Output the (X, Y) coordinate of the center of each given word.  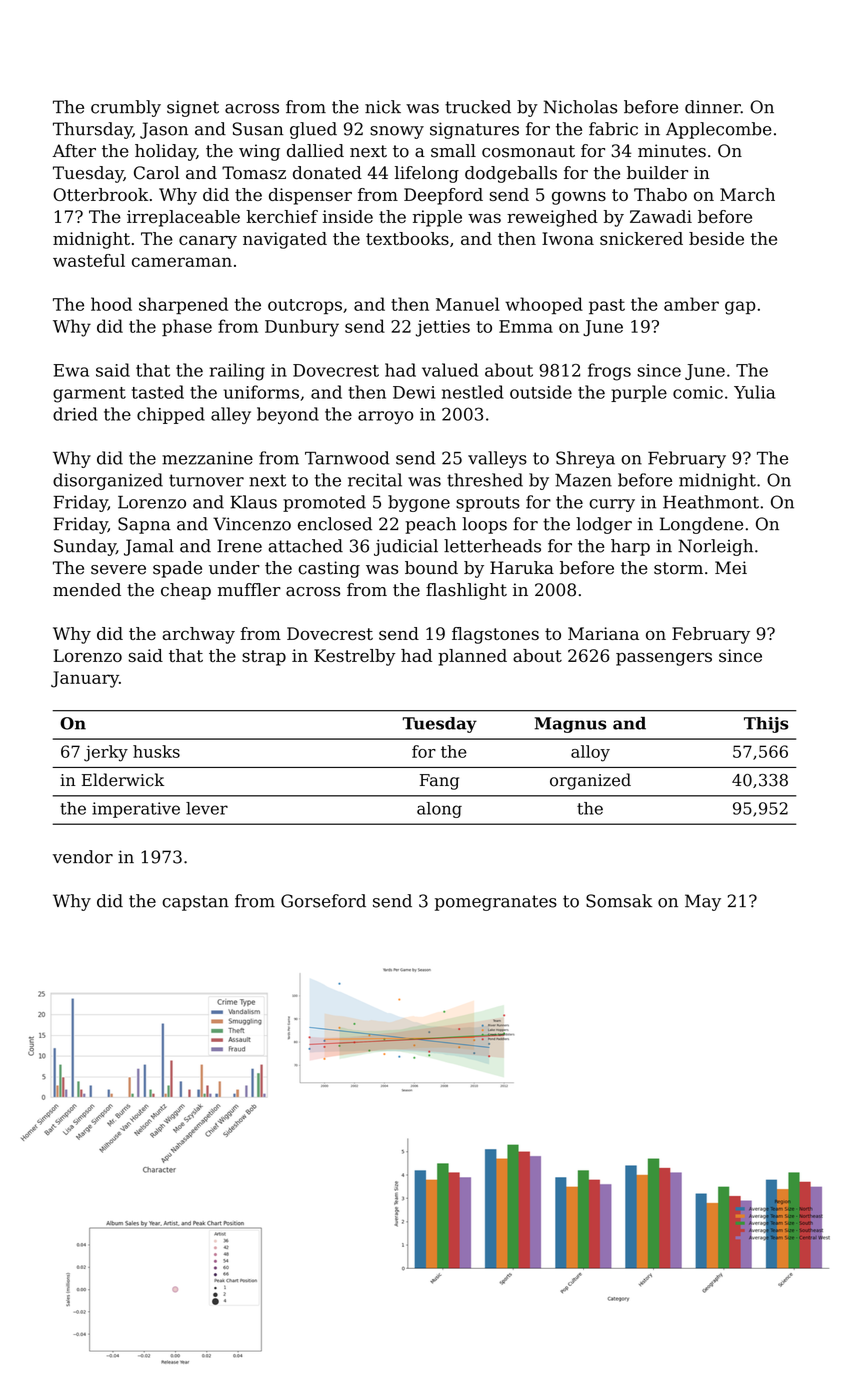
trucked (478, 107)
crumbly (126, 108)
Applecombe (719, 130)
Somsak (619, 901)
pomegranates (496, 903)
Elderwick (123, 780)
